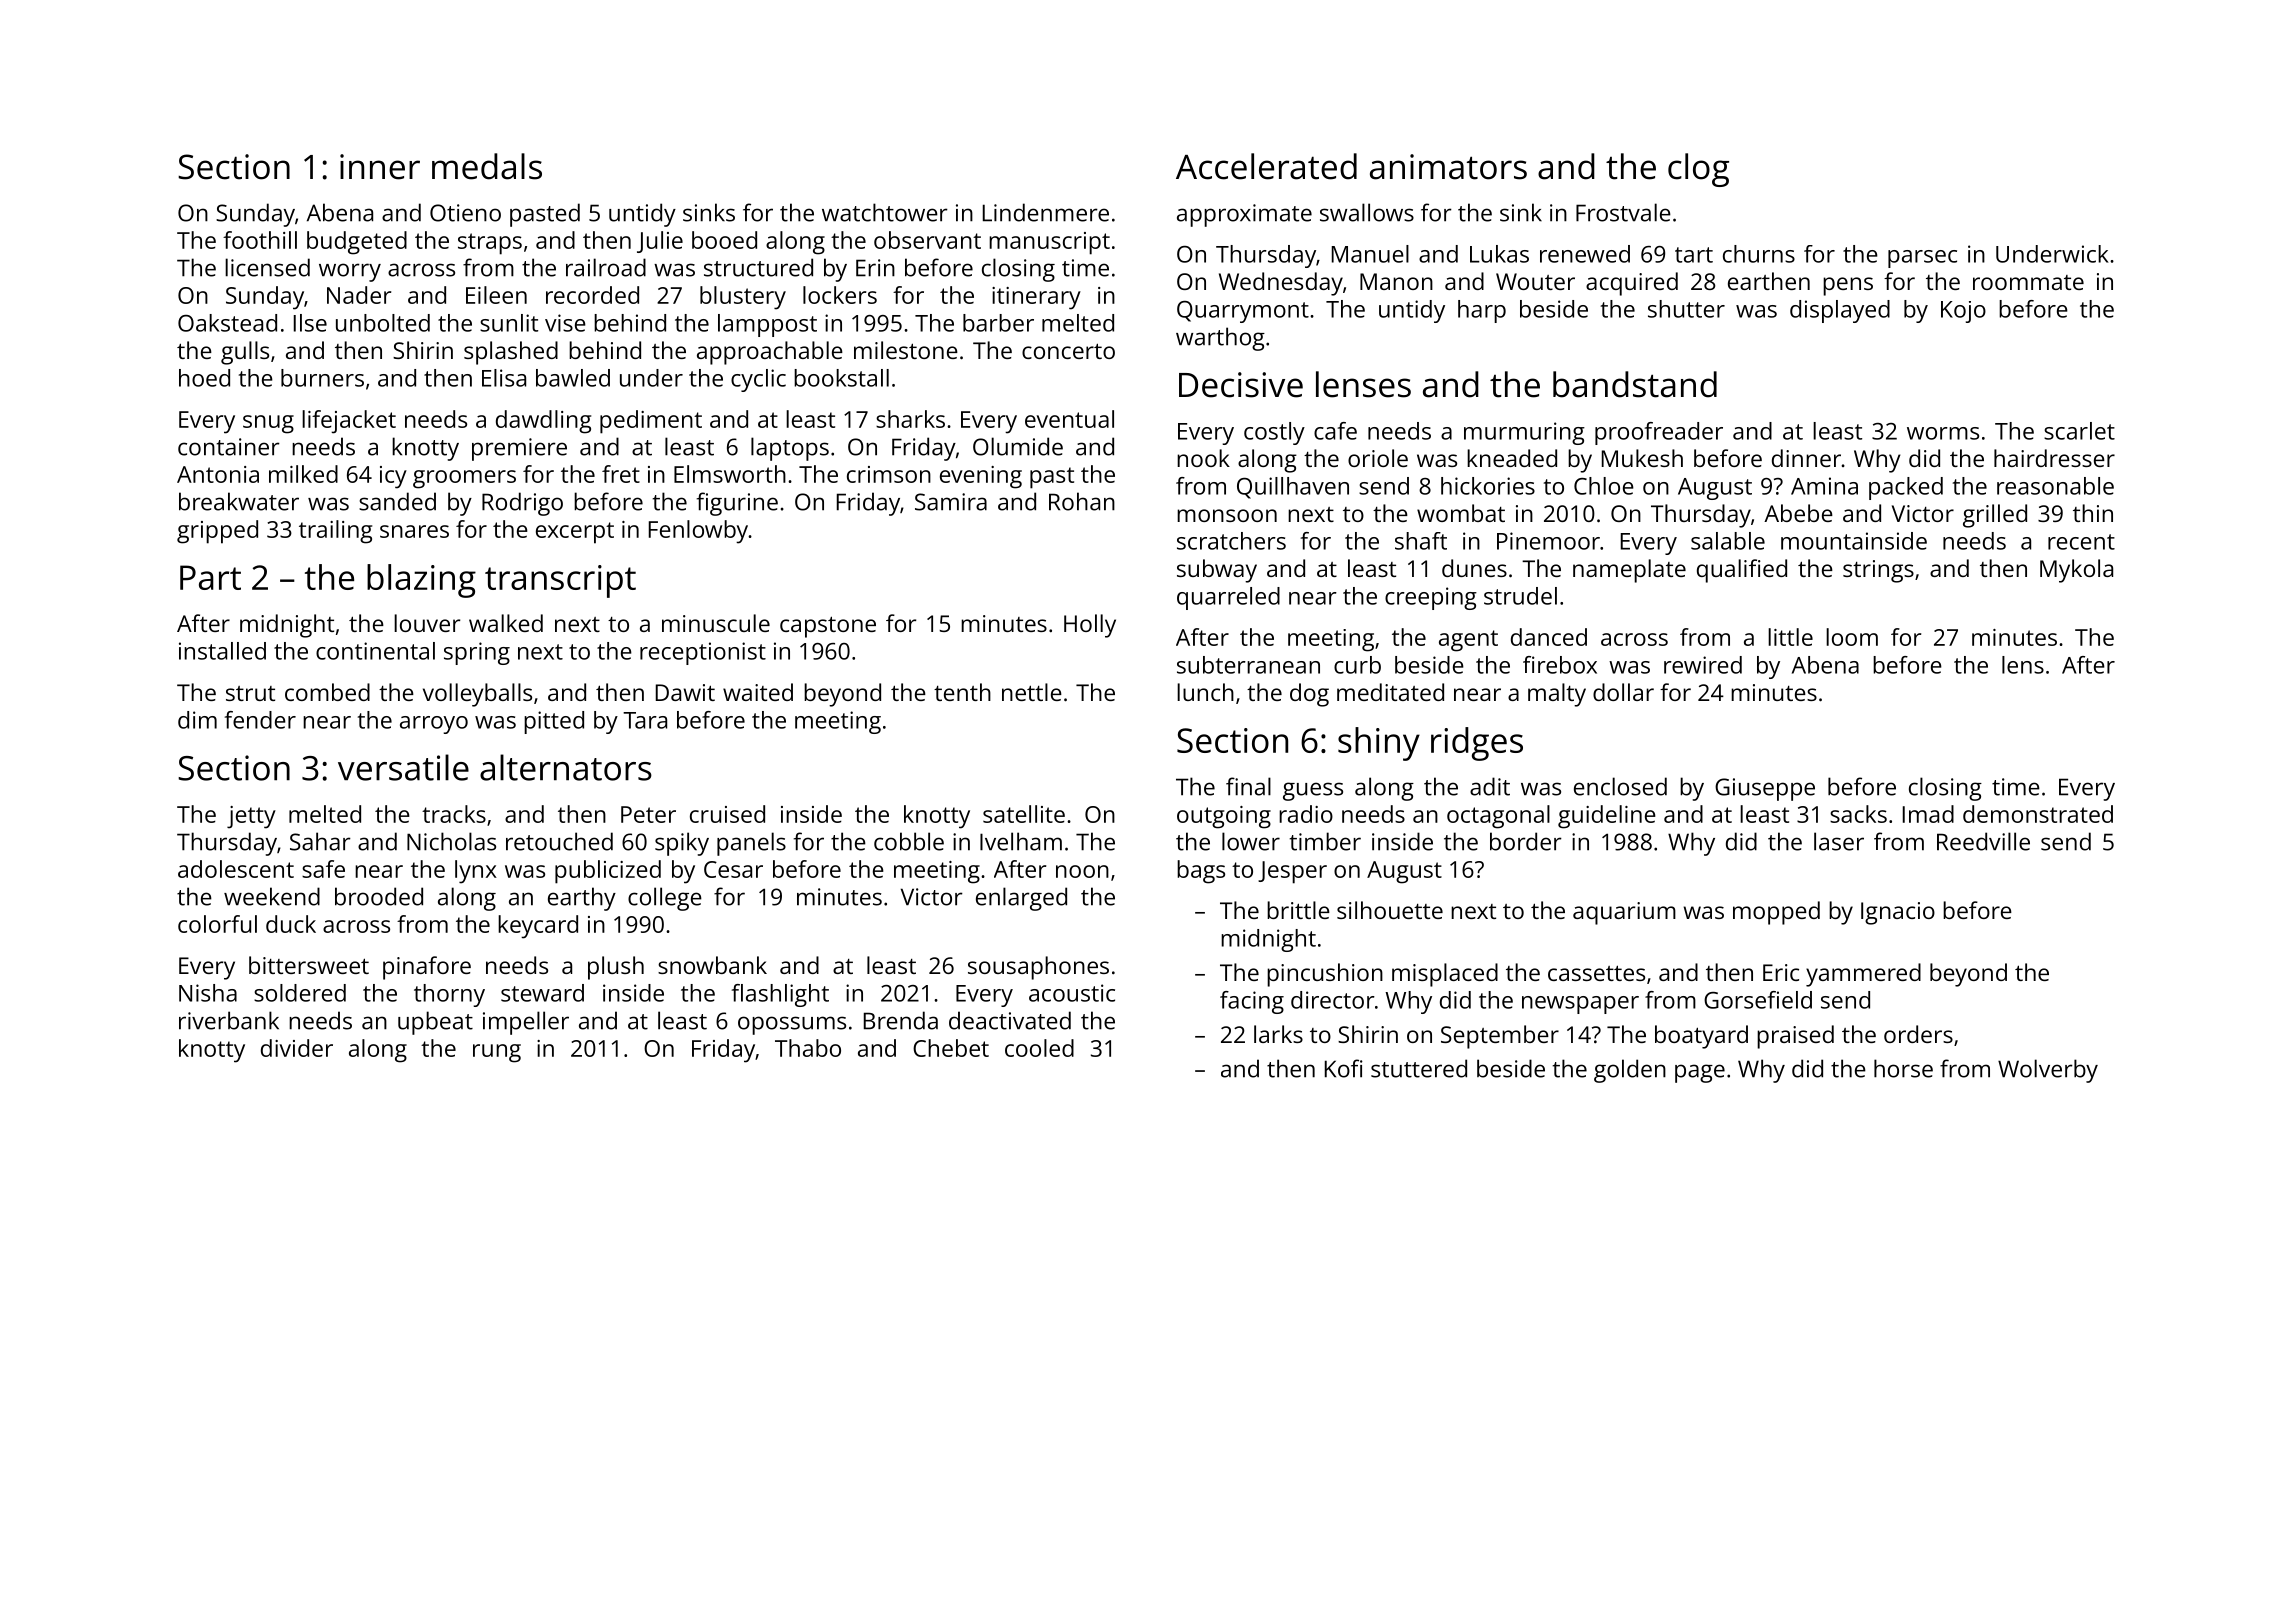 This screenshot has width=2292, height=1620. What do you see at coordinates (2093, 513) in the screenshot?
I see `thin` at bounding box center [2093, 513].
